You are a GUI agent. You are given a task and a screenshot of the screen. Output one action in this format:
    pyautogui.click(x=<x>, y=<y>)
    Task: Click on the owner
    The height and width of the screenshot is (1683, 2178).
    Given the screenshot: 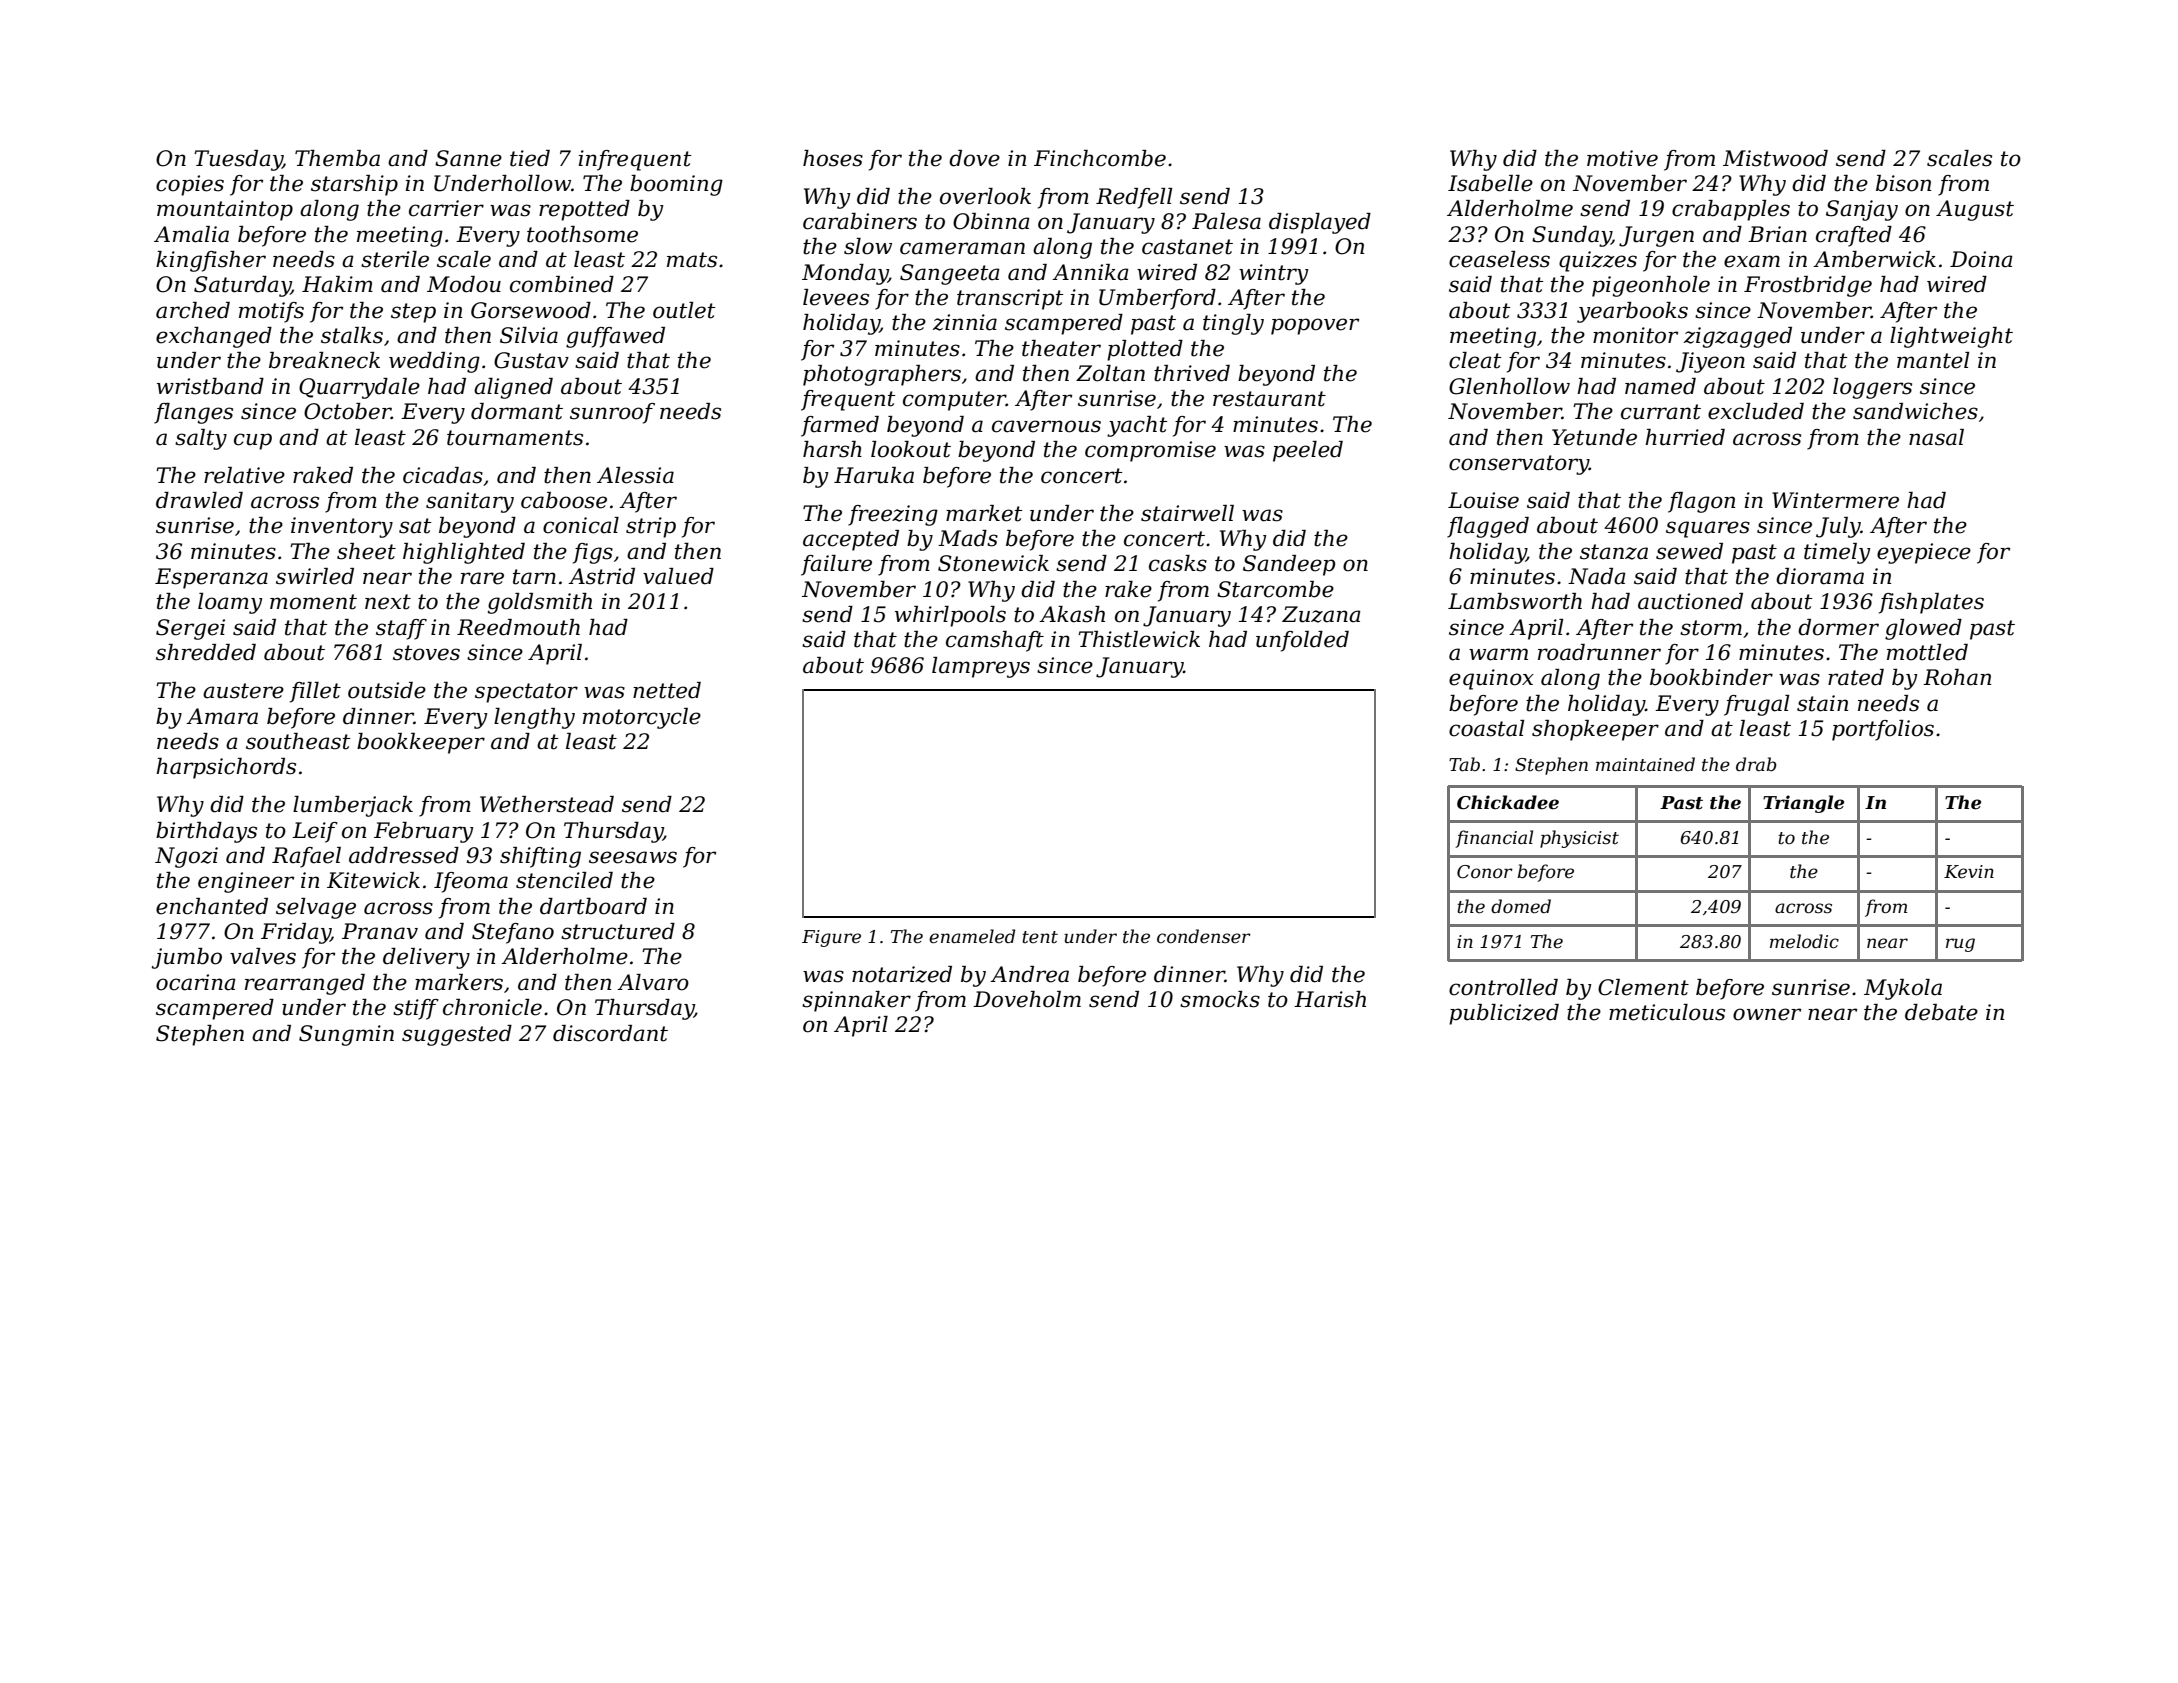 What is the action you would take?
    pyautogui.click(x=1767, y=1014)
